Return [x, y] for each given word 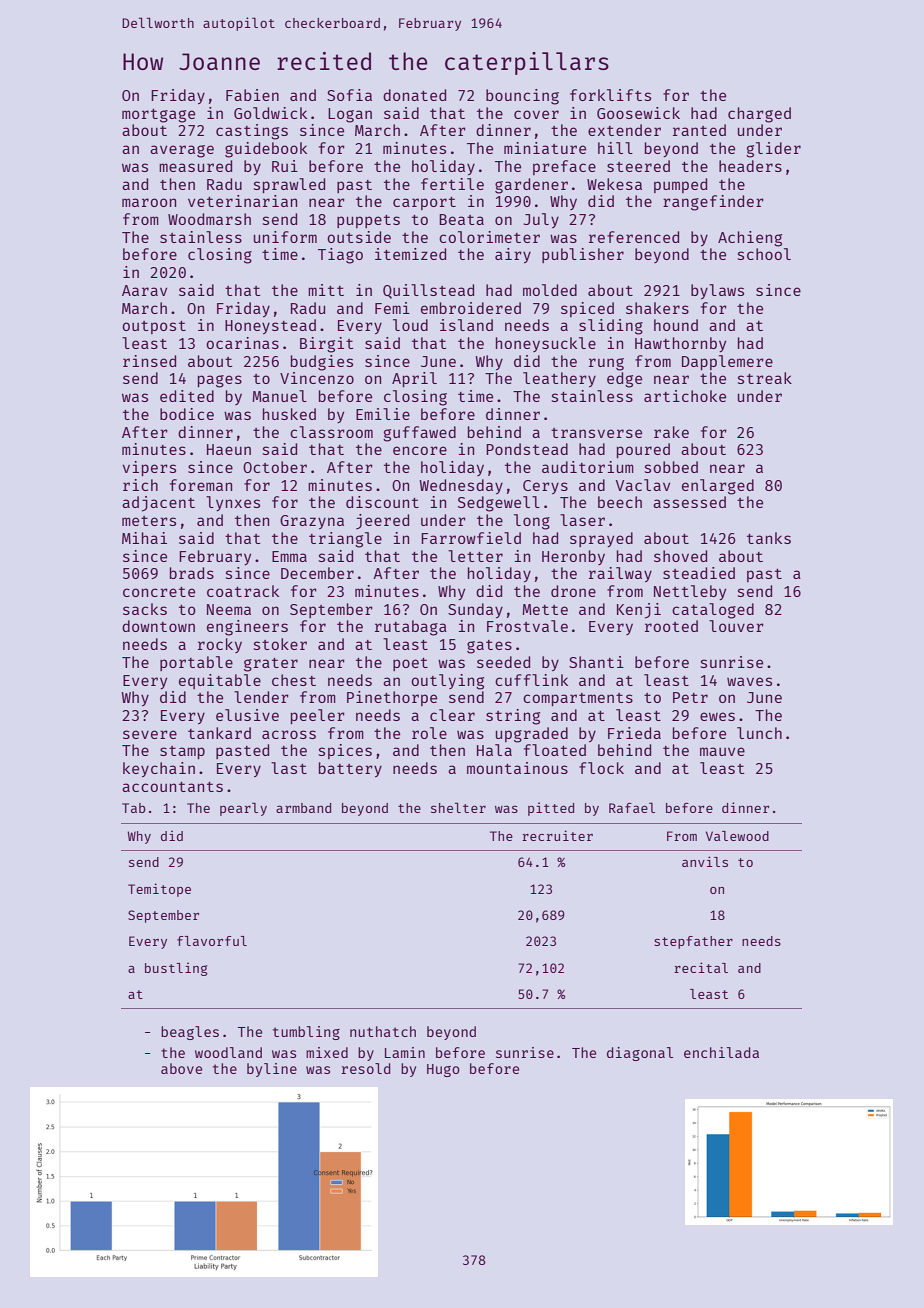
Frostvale [527, 626]
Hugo [443, 1070]
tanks [769, 538]
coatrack [243, 591]
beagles [190, 1033]
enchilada [721, 1052]
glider [773, 150]
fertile [452, 184]
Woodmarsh [209, 219]
